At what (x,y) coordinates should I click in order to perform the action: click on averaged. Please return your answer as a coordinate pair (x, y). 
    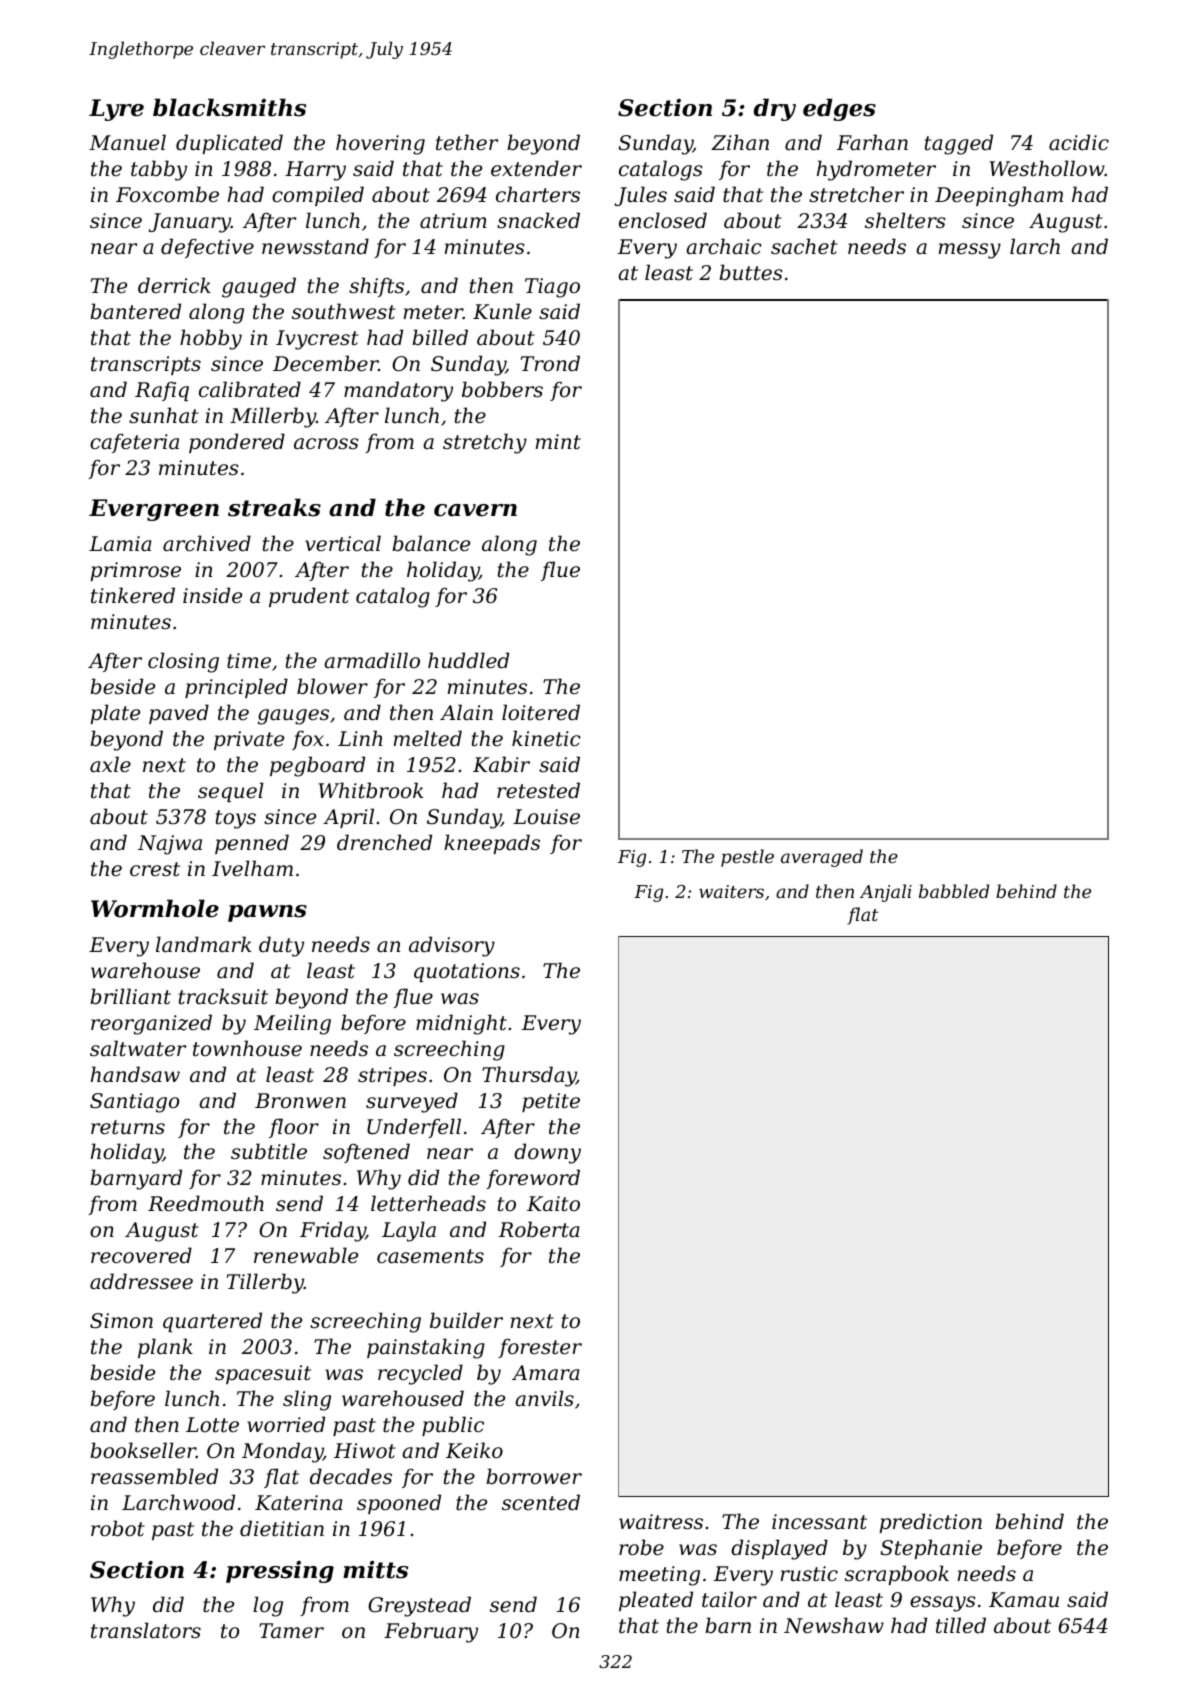
    Looking at the image, I should click on (822, 858).
